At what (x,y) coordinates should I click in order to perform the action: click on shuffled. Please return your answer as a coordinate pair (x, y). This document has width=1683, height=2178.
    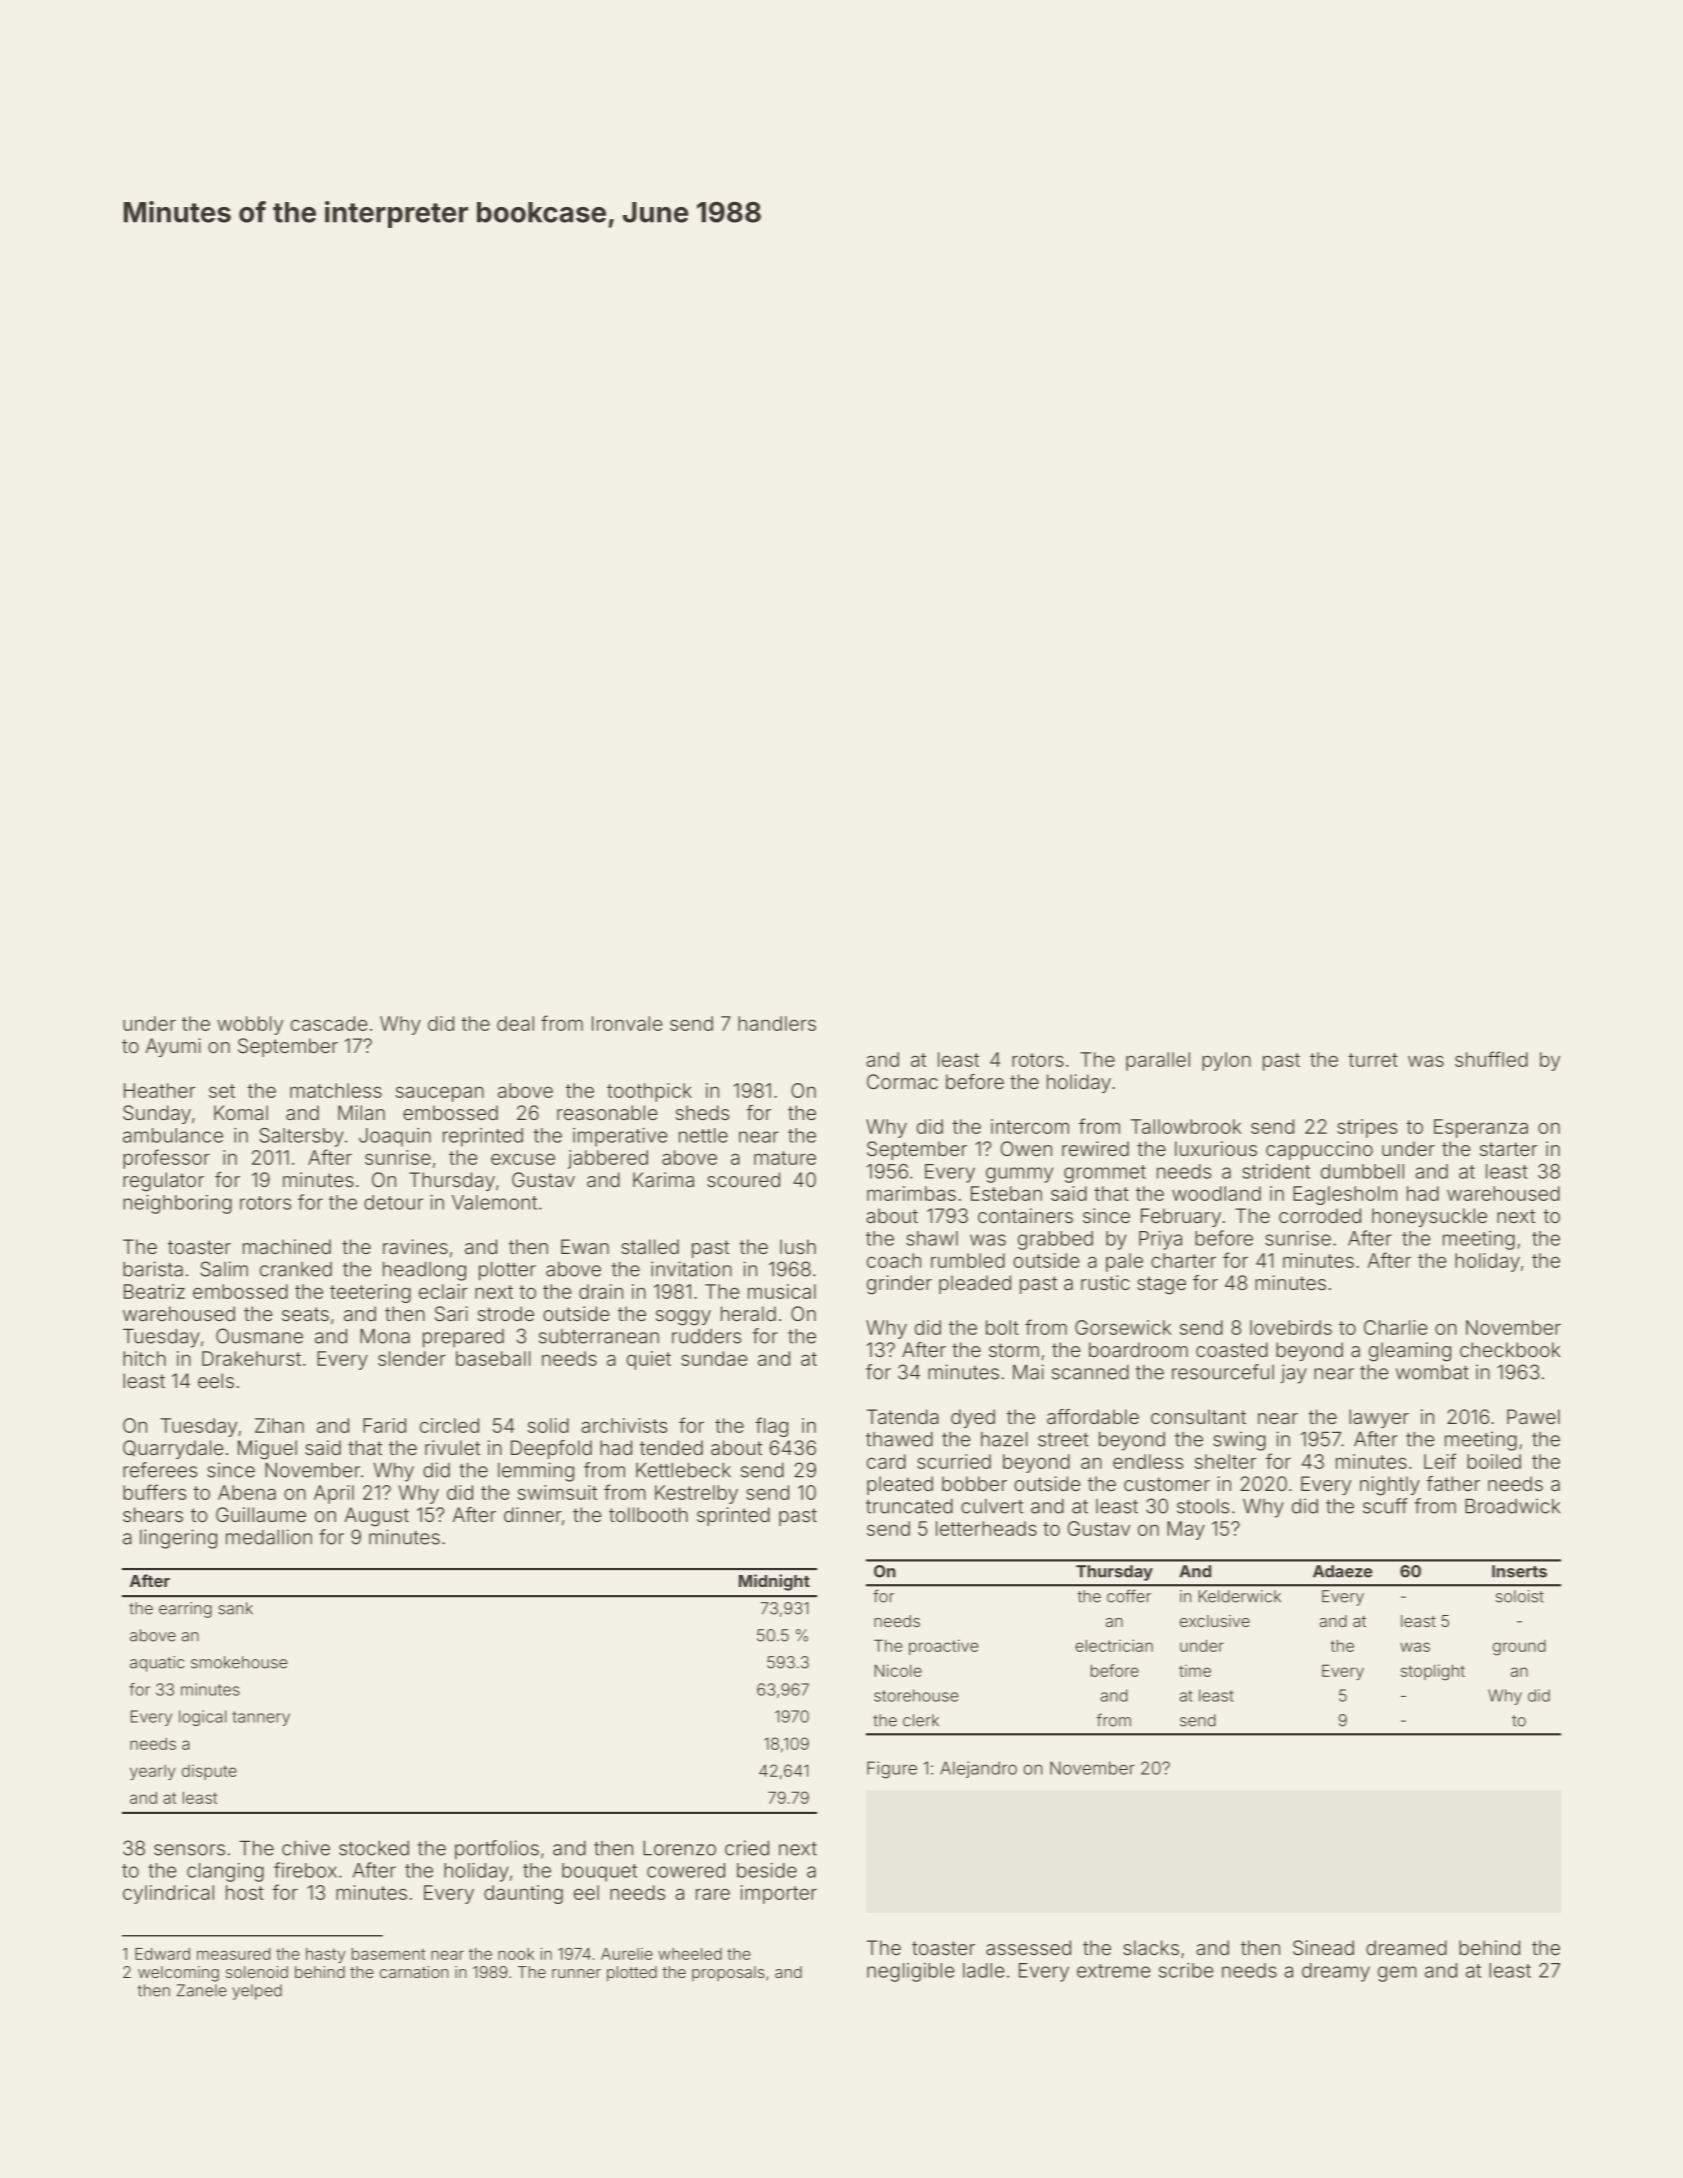
    Looking at the image, I should click on (1491, 1059).
